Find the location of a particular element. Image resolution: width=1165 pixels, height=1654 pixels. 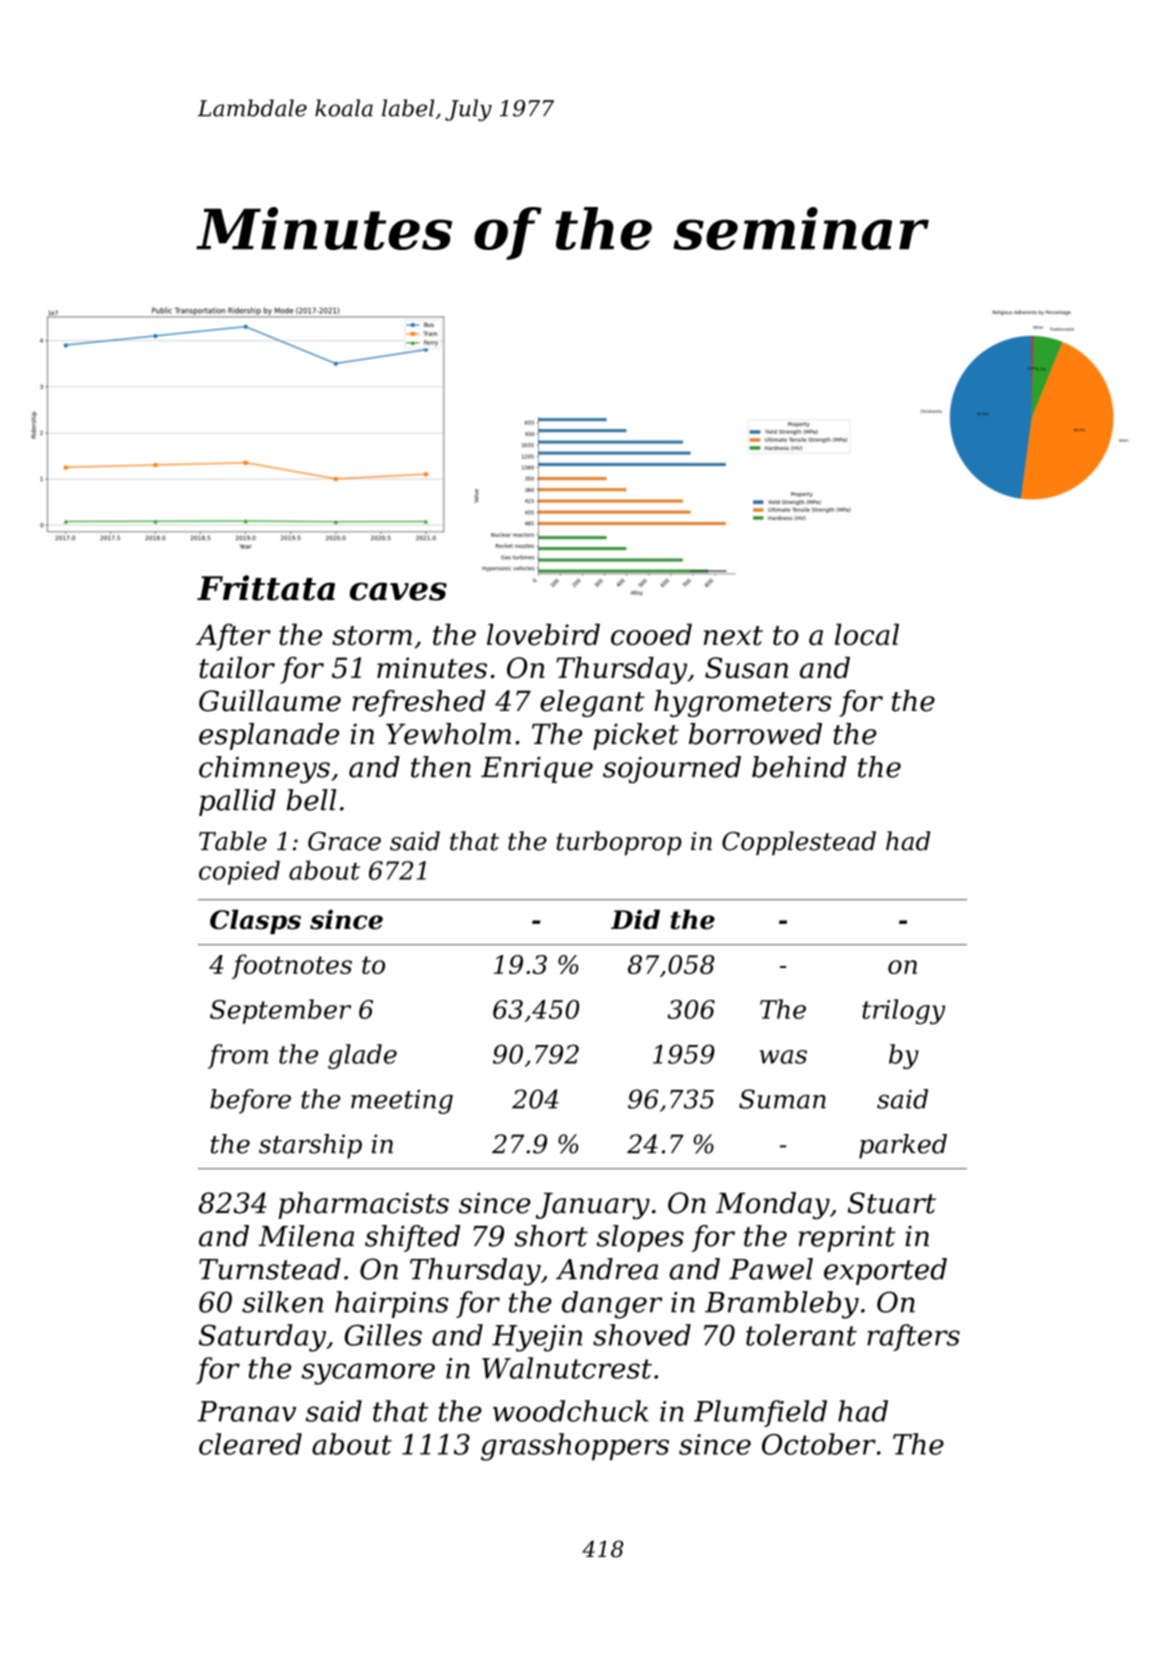

Clasps is located at coordinates (255, 921).
